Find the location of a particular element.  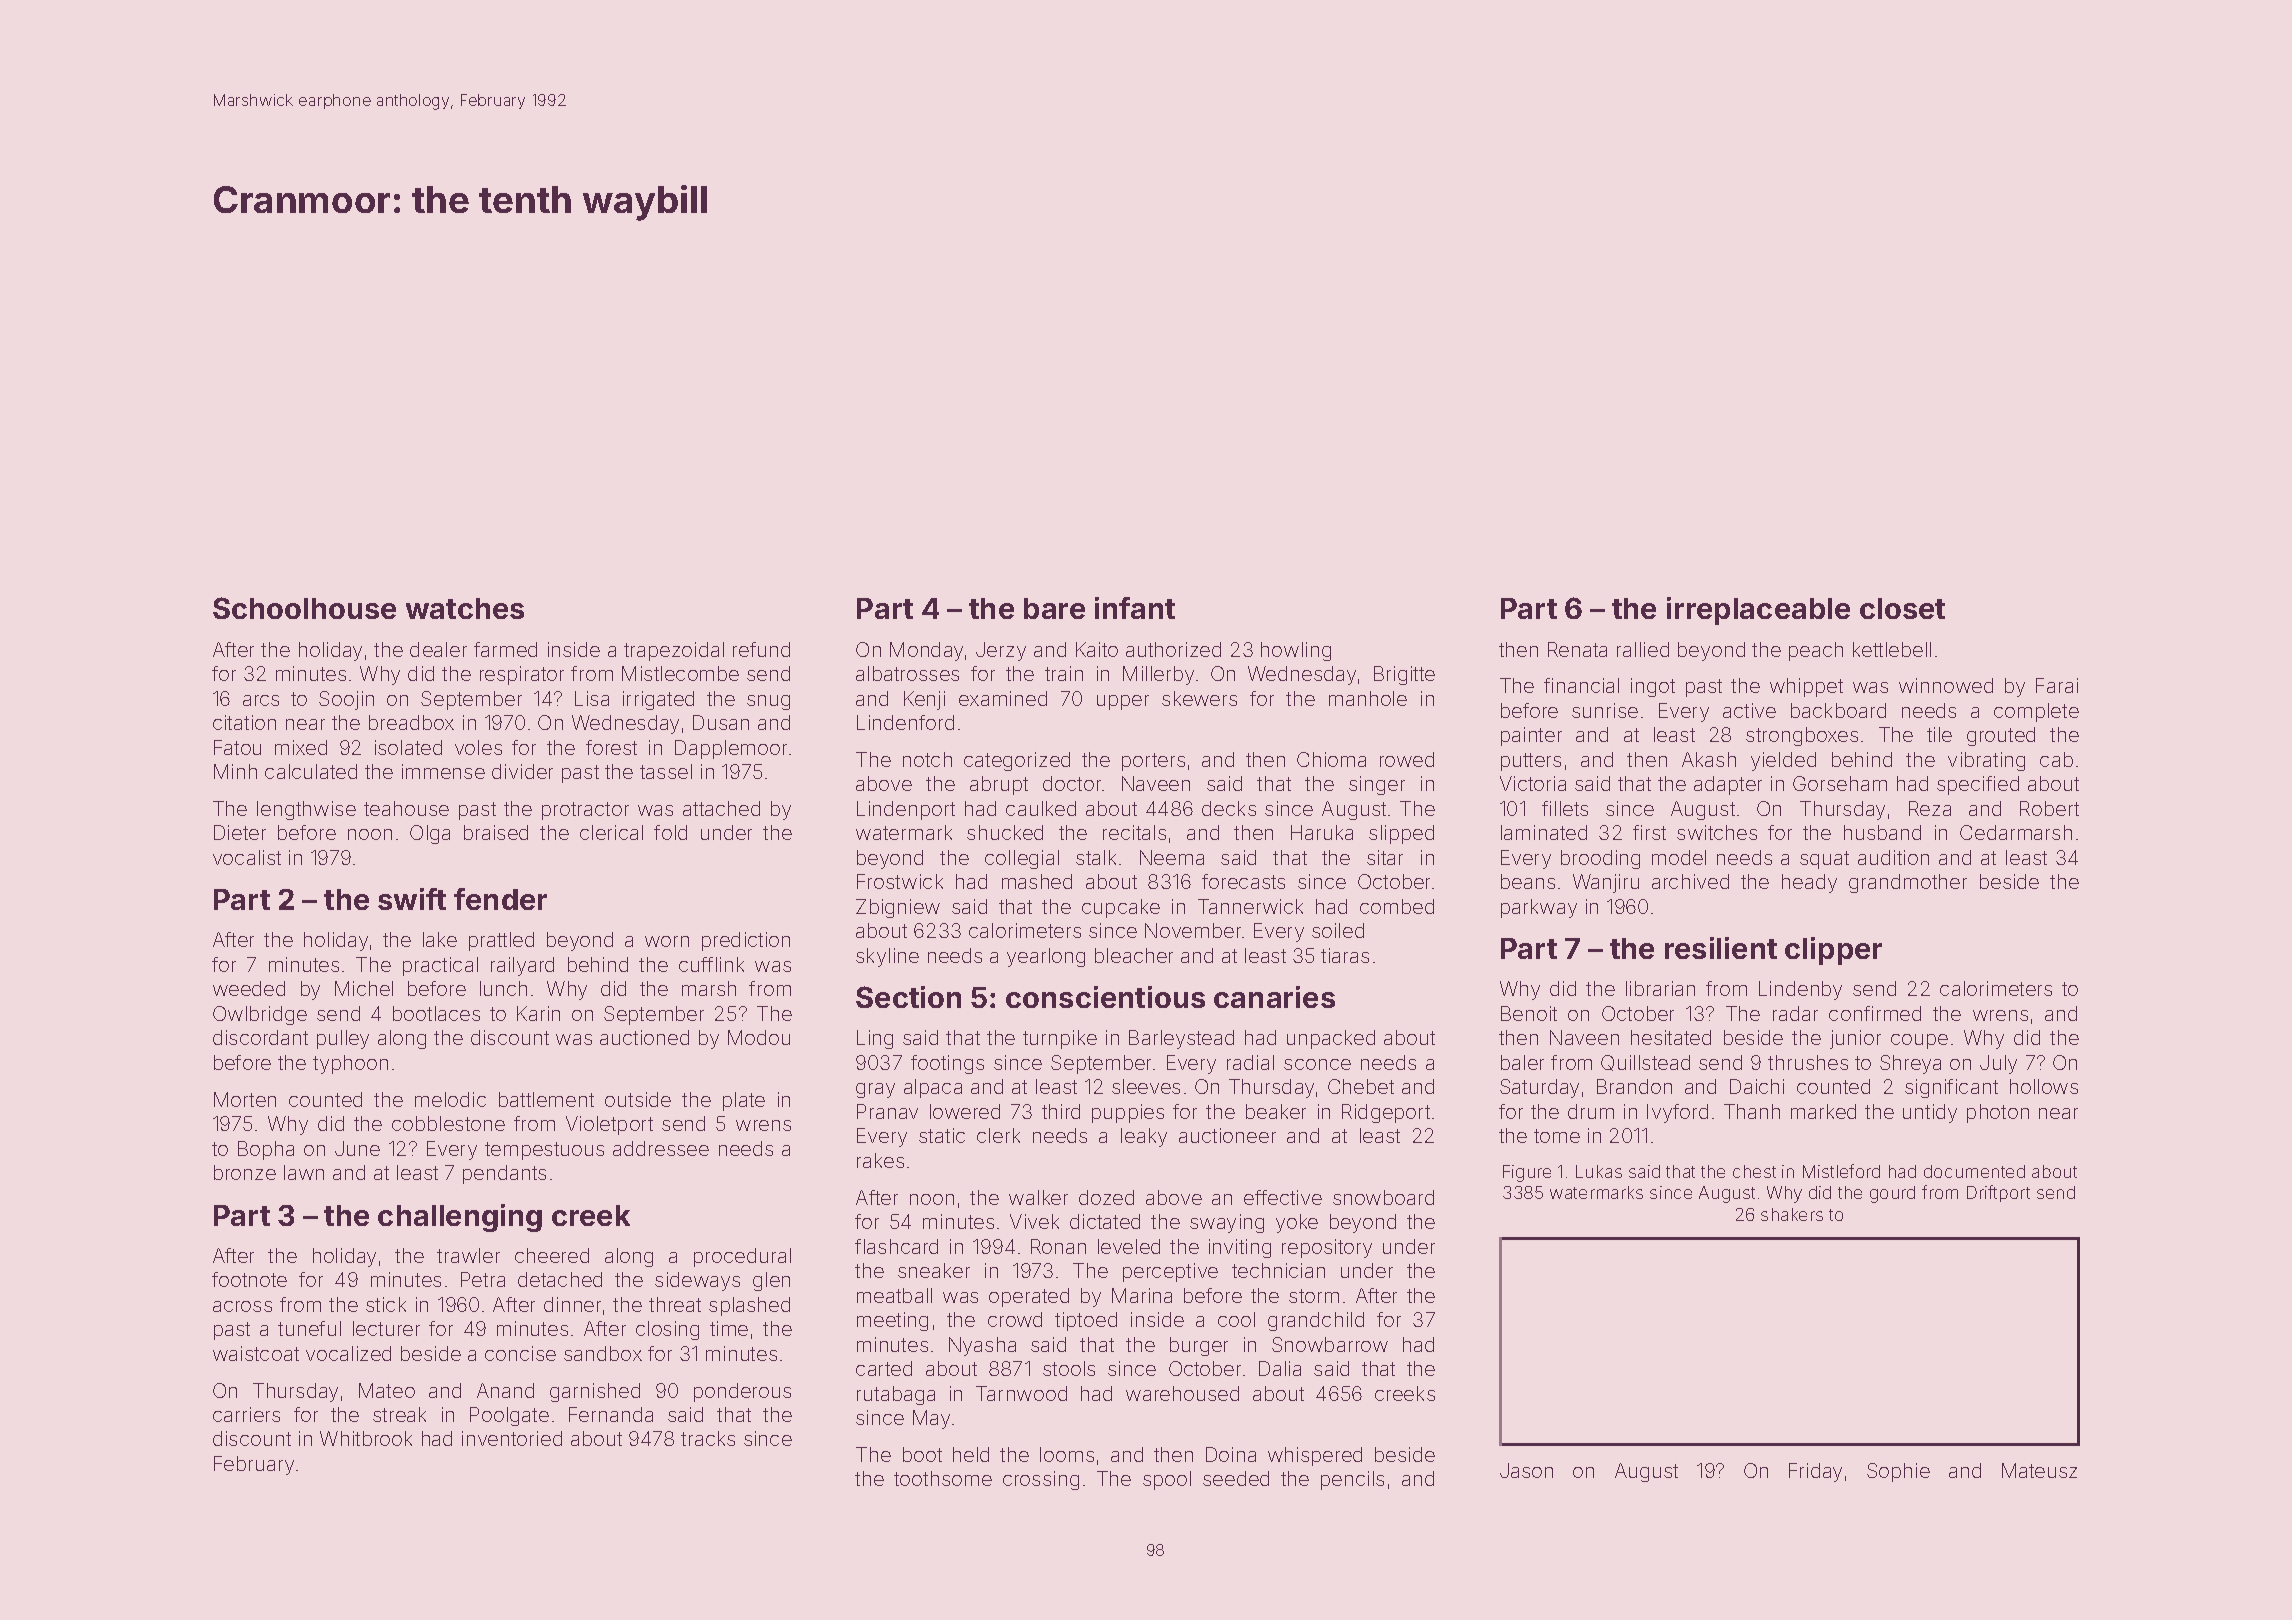

heady is located at coordinates (1809, 883).
